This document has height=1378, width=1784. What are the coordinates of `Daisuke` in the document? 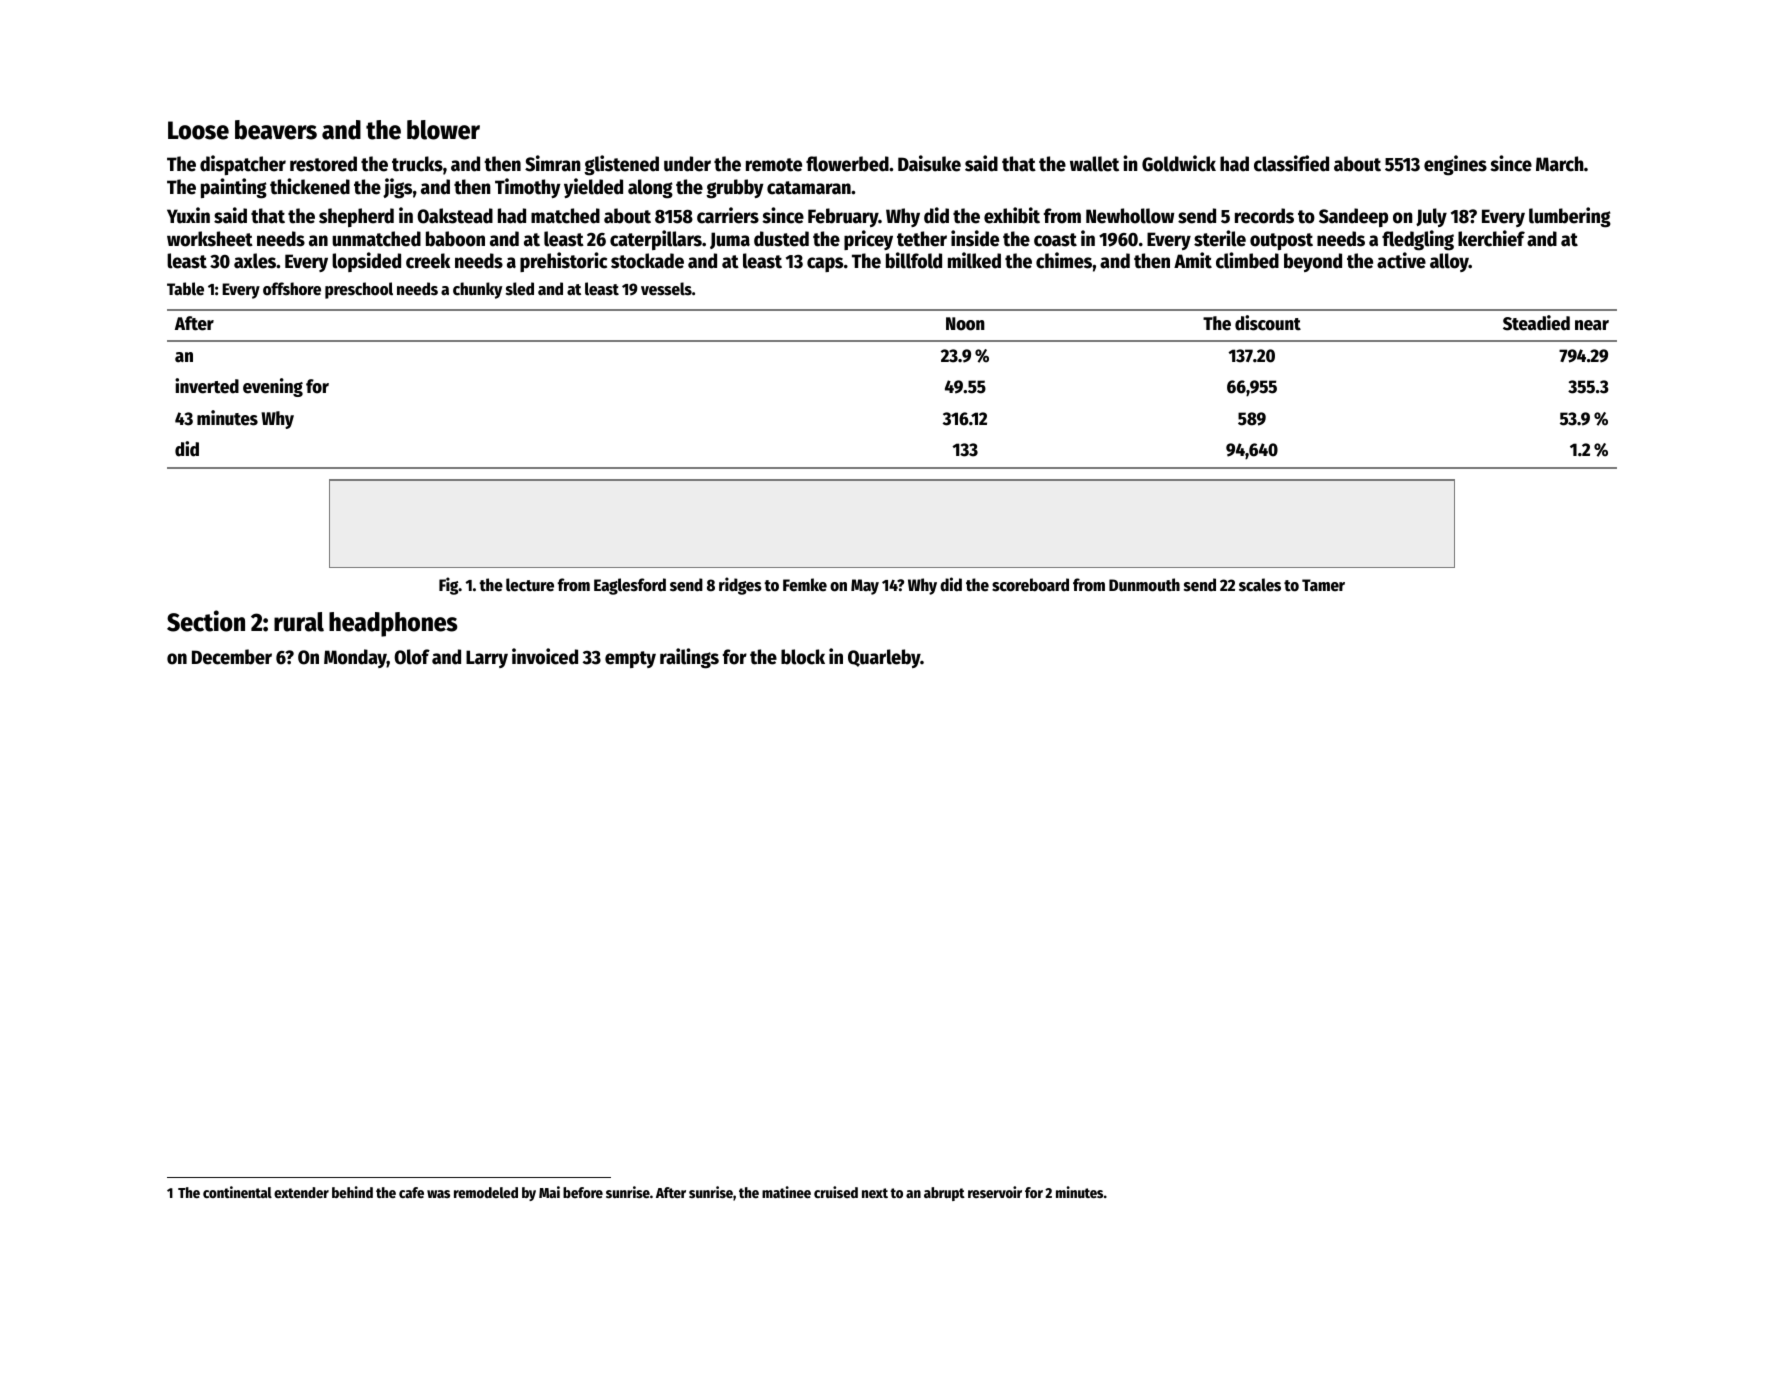 It's located at (929, 163).
